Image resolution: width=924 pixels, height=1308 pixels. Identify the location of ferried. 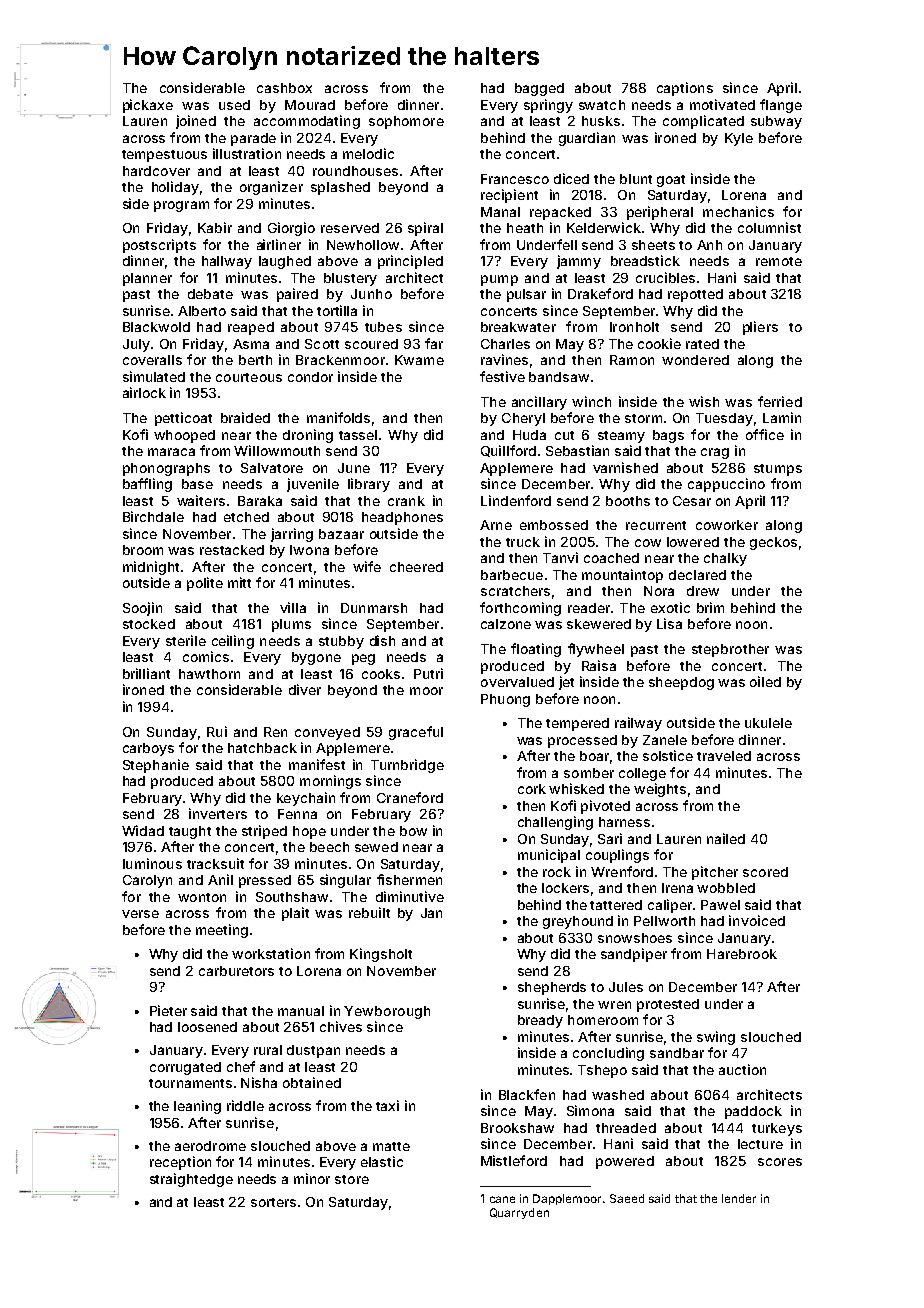
(780, 401).
